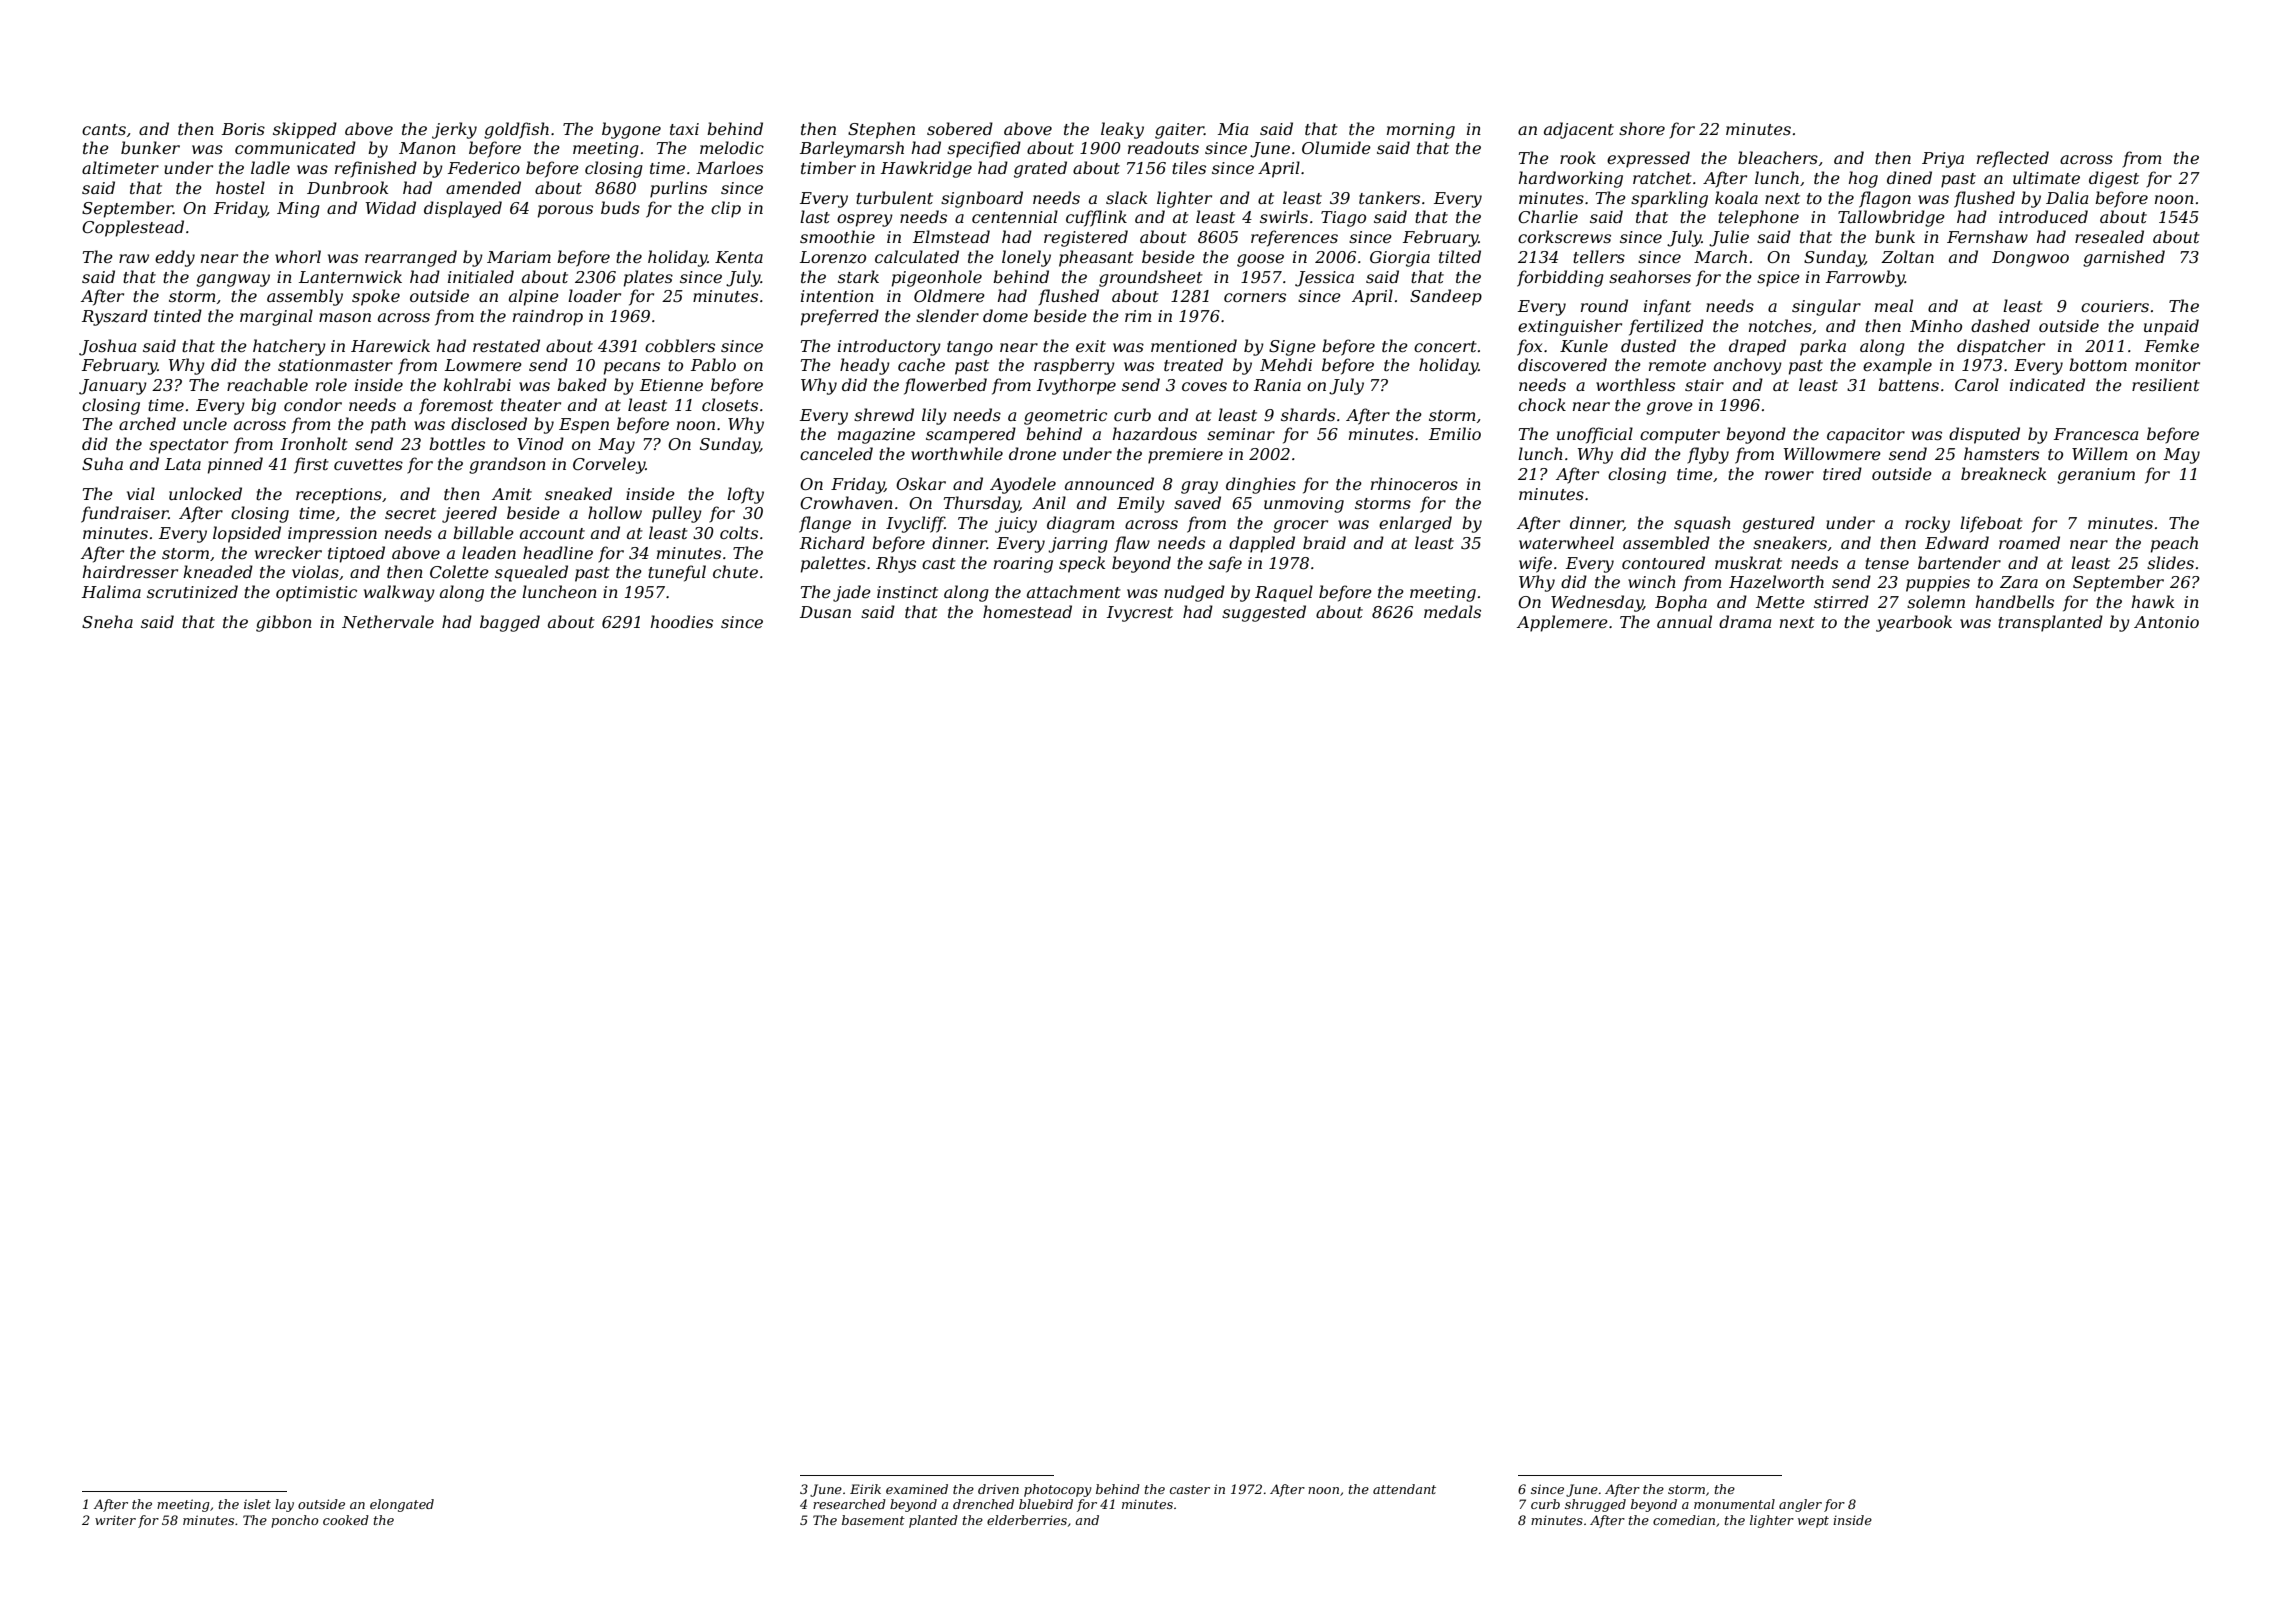 The height and width of the screenshot is (1614, 2282). What do you see at coordinates (1421, 131) in the screenshot?
I see `morning` at bounding box center [1421, 131].
